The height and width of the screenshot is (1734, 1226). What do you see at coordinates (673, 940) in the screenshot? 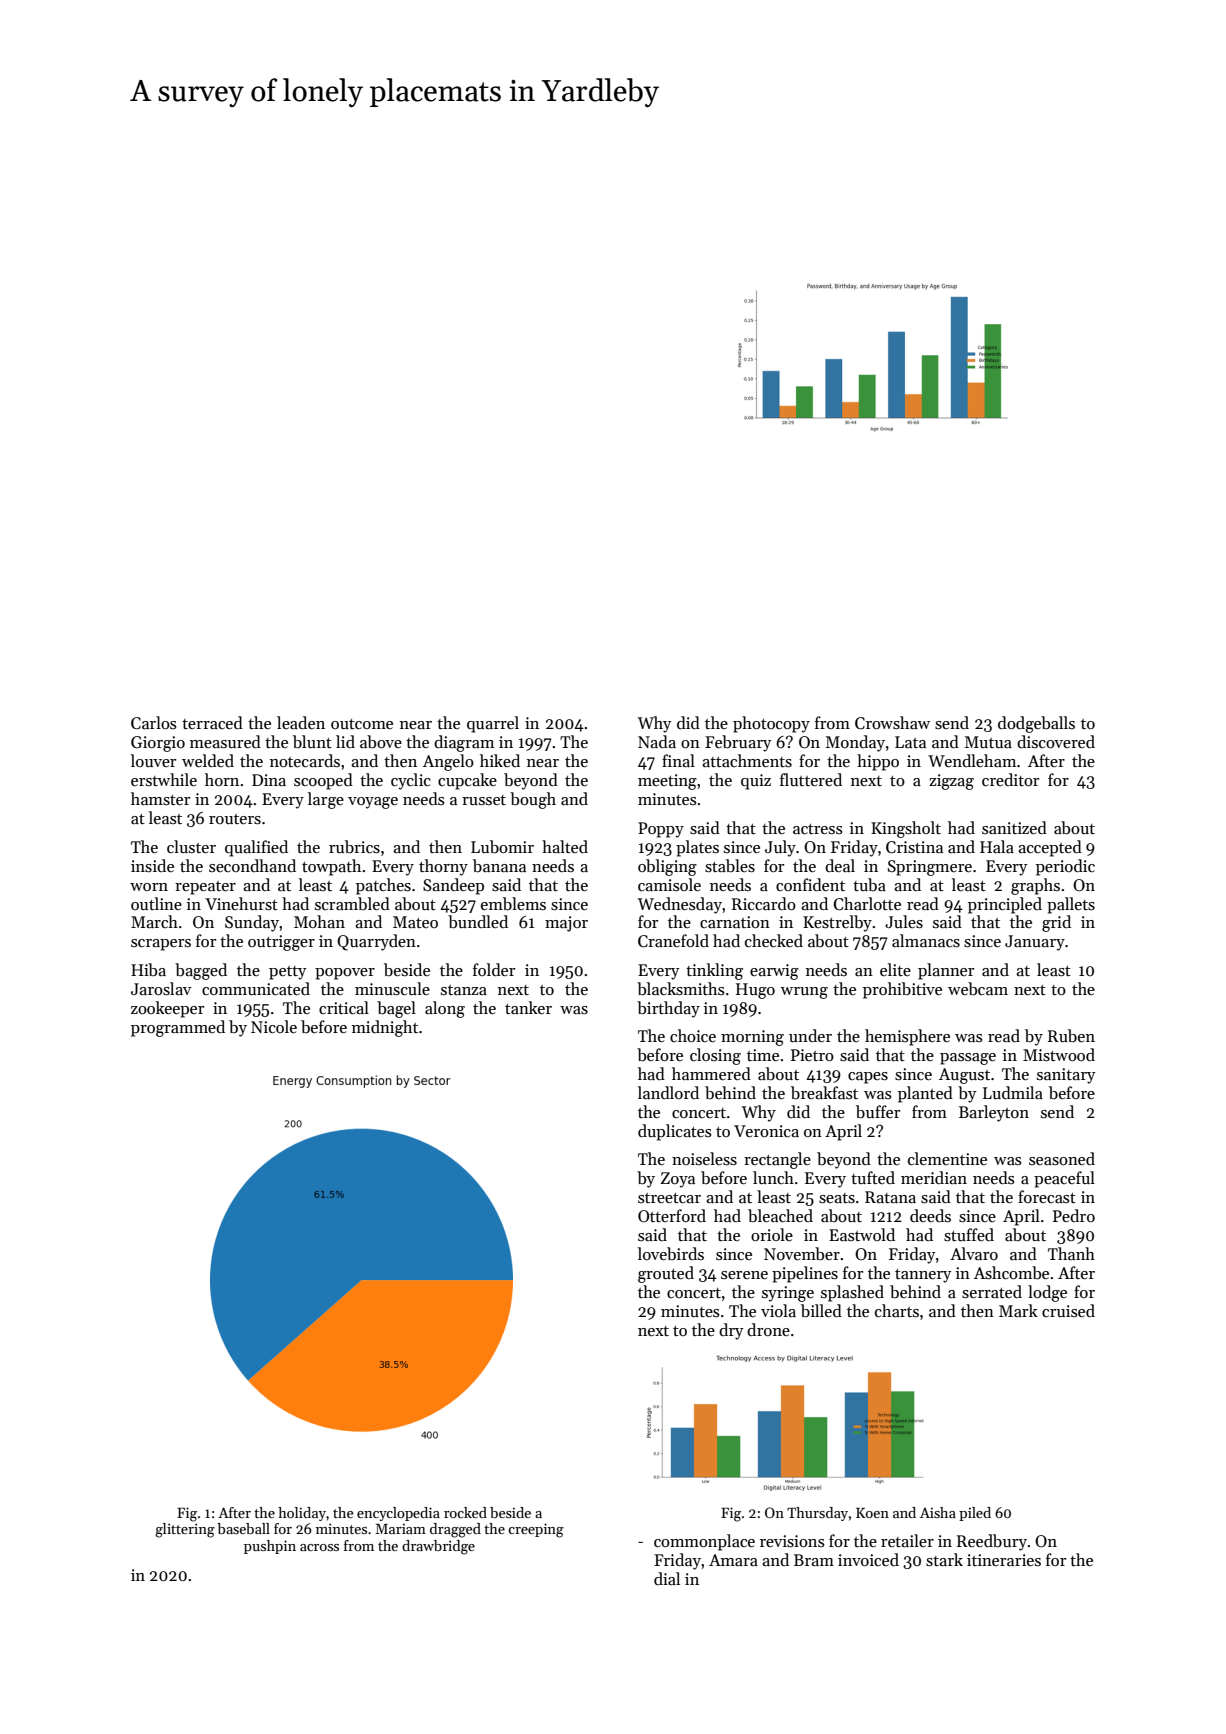
I see `Cranefold` at bounding box center [673, 940].
